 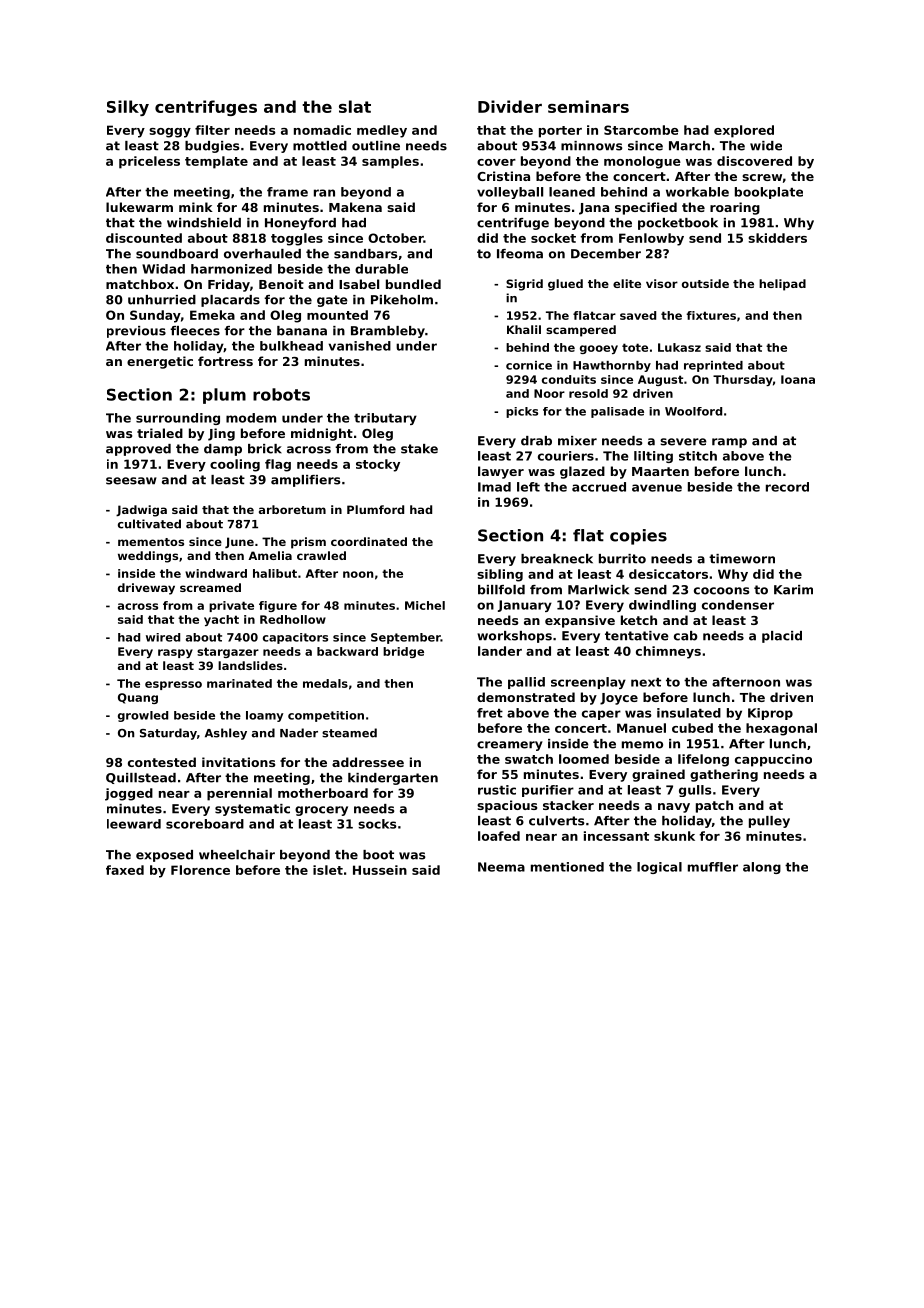 I want to click on muffler, so click(x=713, y=867).
